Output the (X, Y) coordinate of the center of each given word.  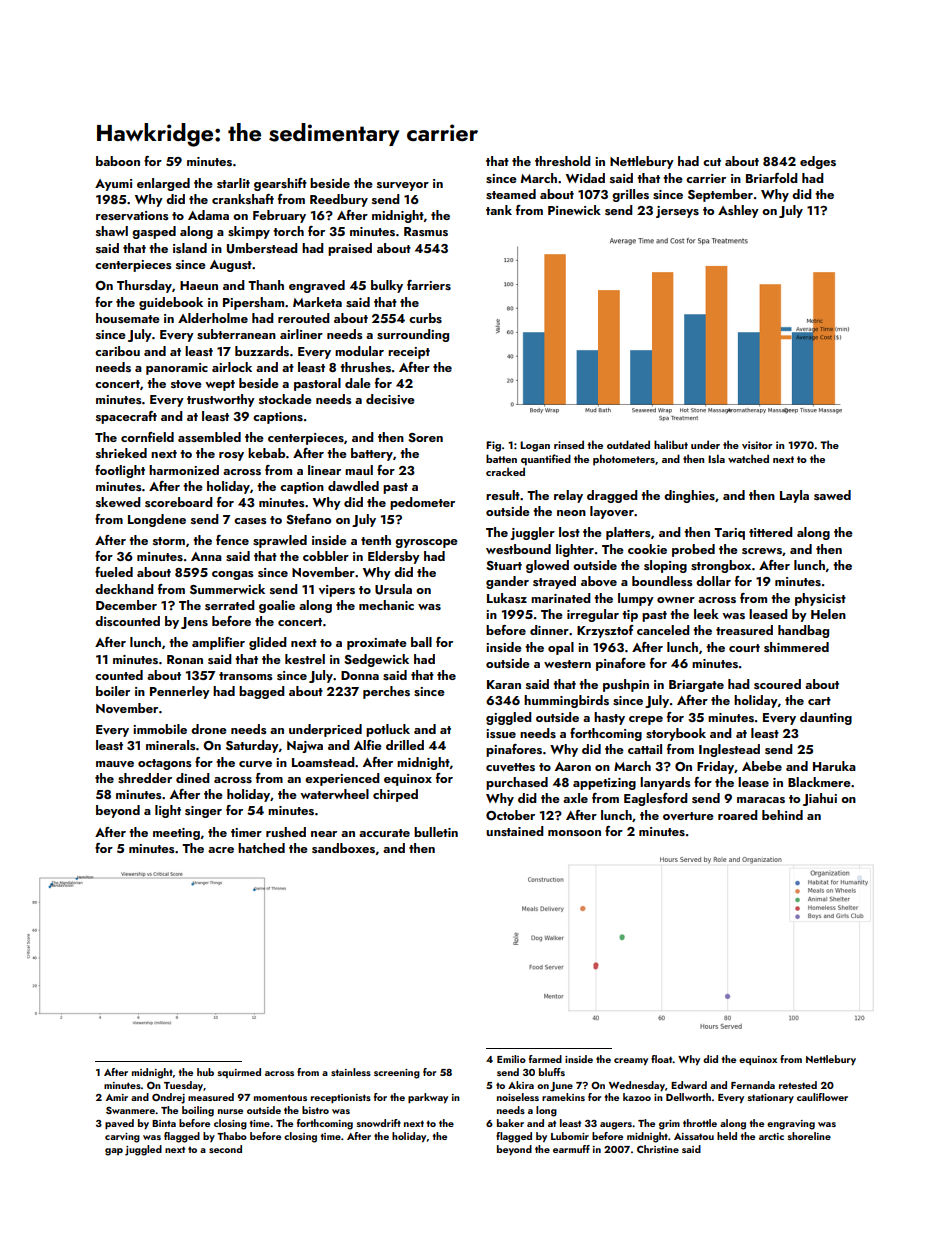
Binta (164, 1123)
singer (203, 812)
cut (712, 162)
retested (798, 1085)
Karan (504, 684)
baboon (118, 161)
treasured (744, 630)
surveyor (403, 186)
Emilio (511, 1059)
